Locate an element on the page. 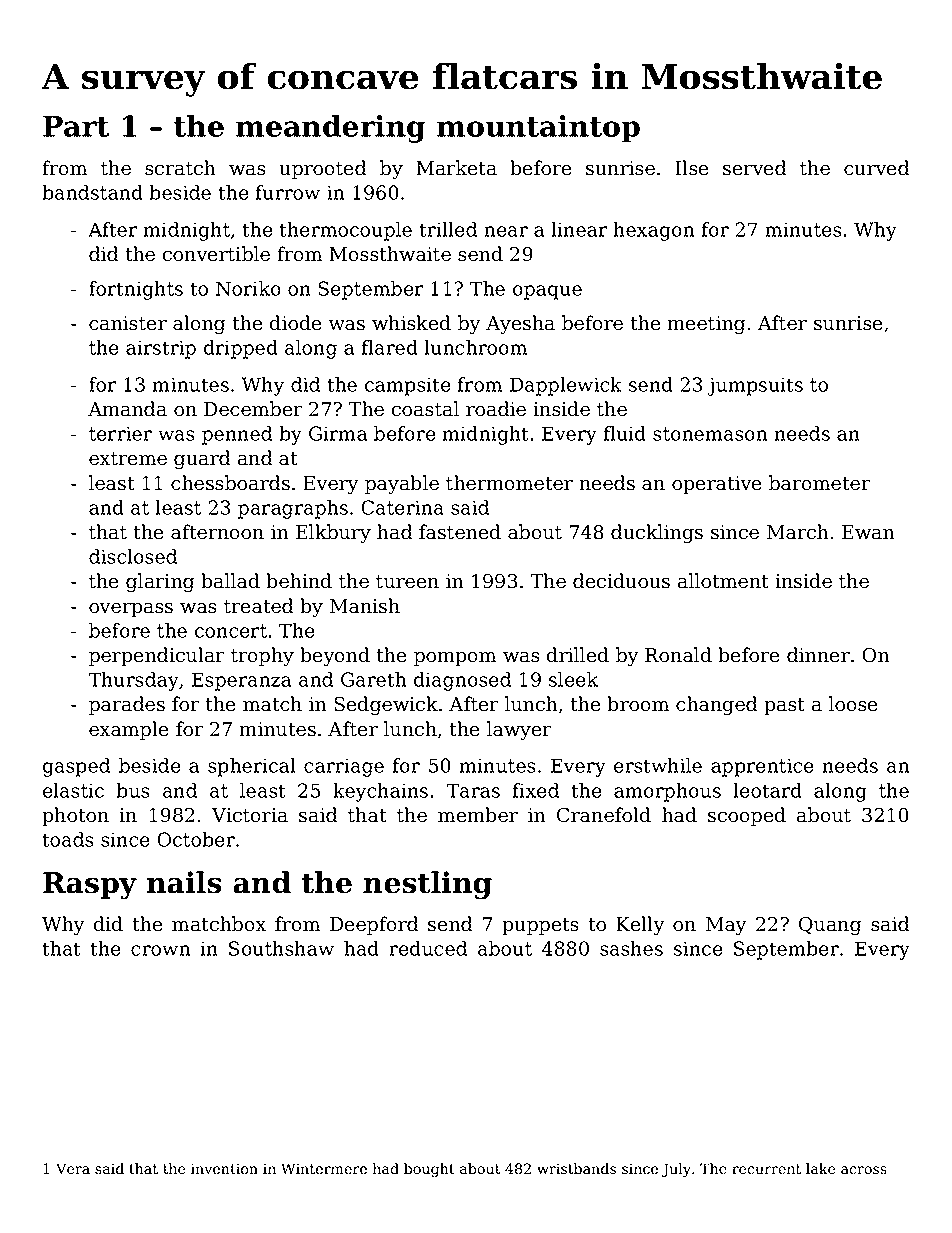 The width and height of the document is (952, 1233). Vera is located at coordinates (73, 1169).
